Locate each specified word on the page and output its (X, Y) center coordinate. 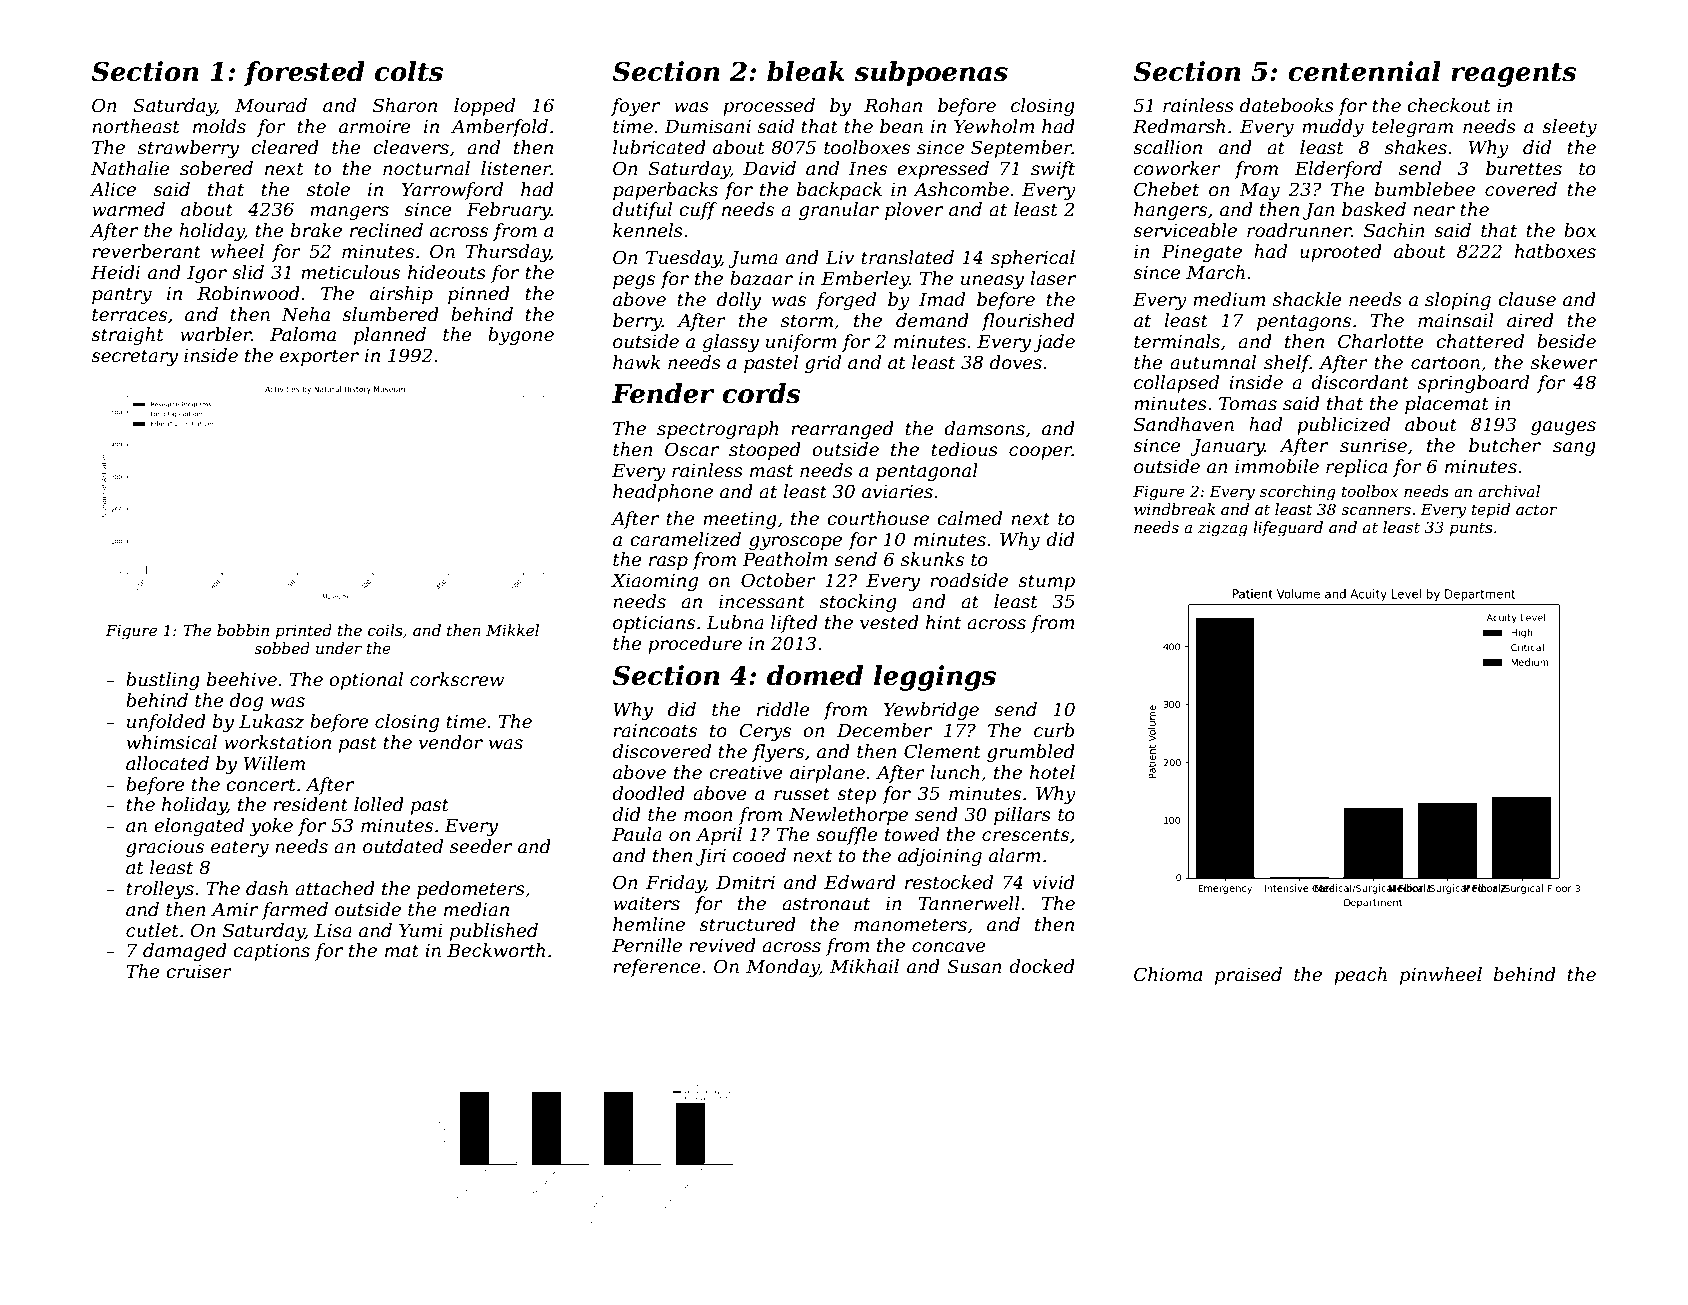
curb (1054, 730)
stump (1046, 582)
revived (722, 945)
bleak (806, 71)
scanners (1376, 511)
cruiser (199, 971)
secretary (134, 357)
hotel (1052, 772)
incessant (762, 601)
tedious (964, 449)
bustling (163, 681)
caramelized (685, 539)
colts (409, 71)
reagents (1514, 75)
